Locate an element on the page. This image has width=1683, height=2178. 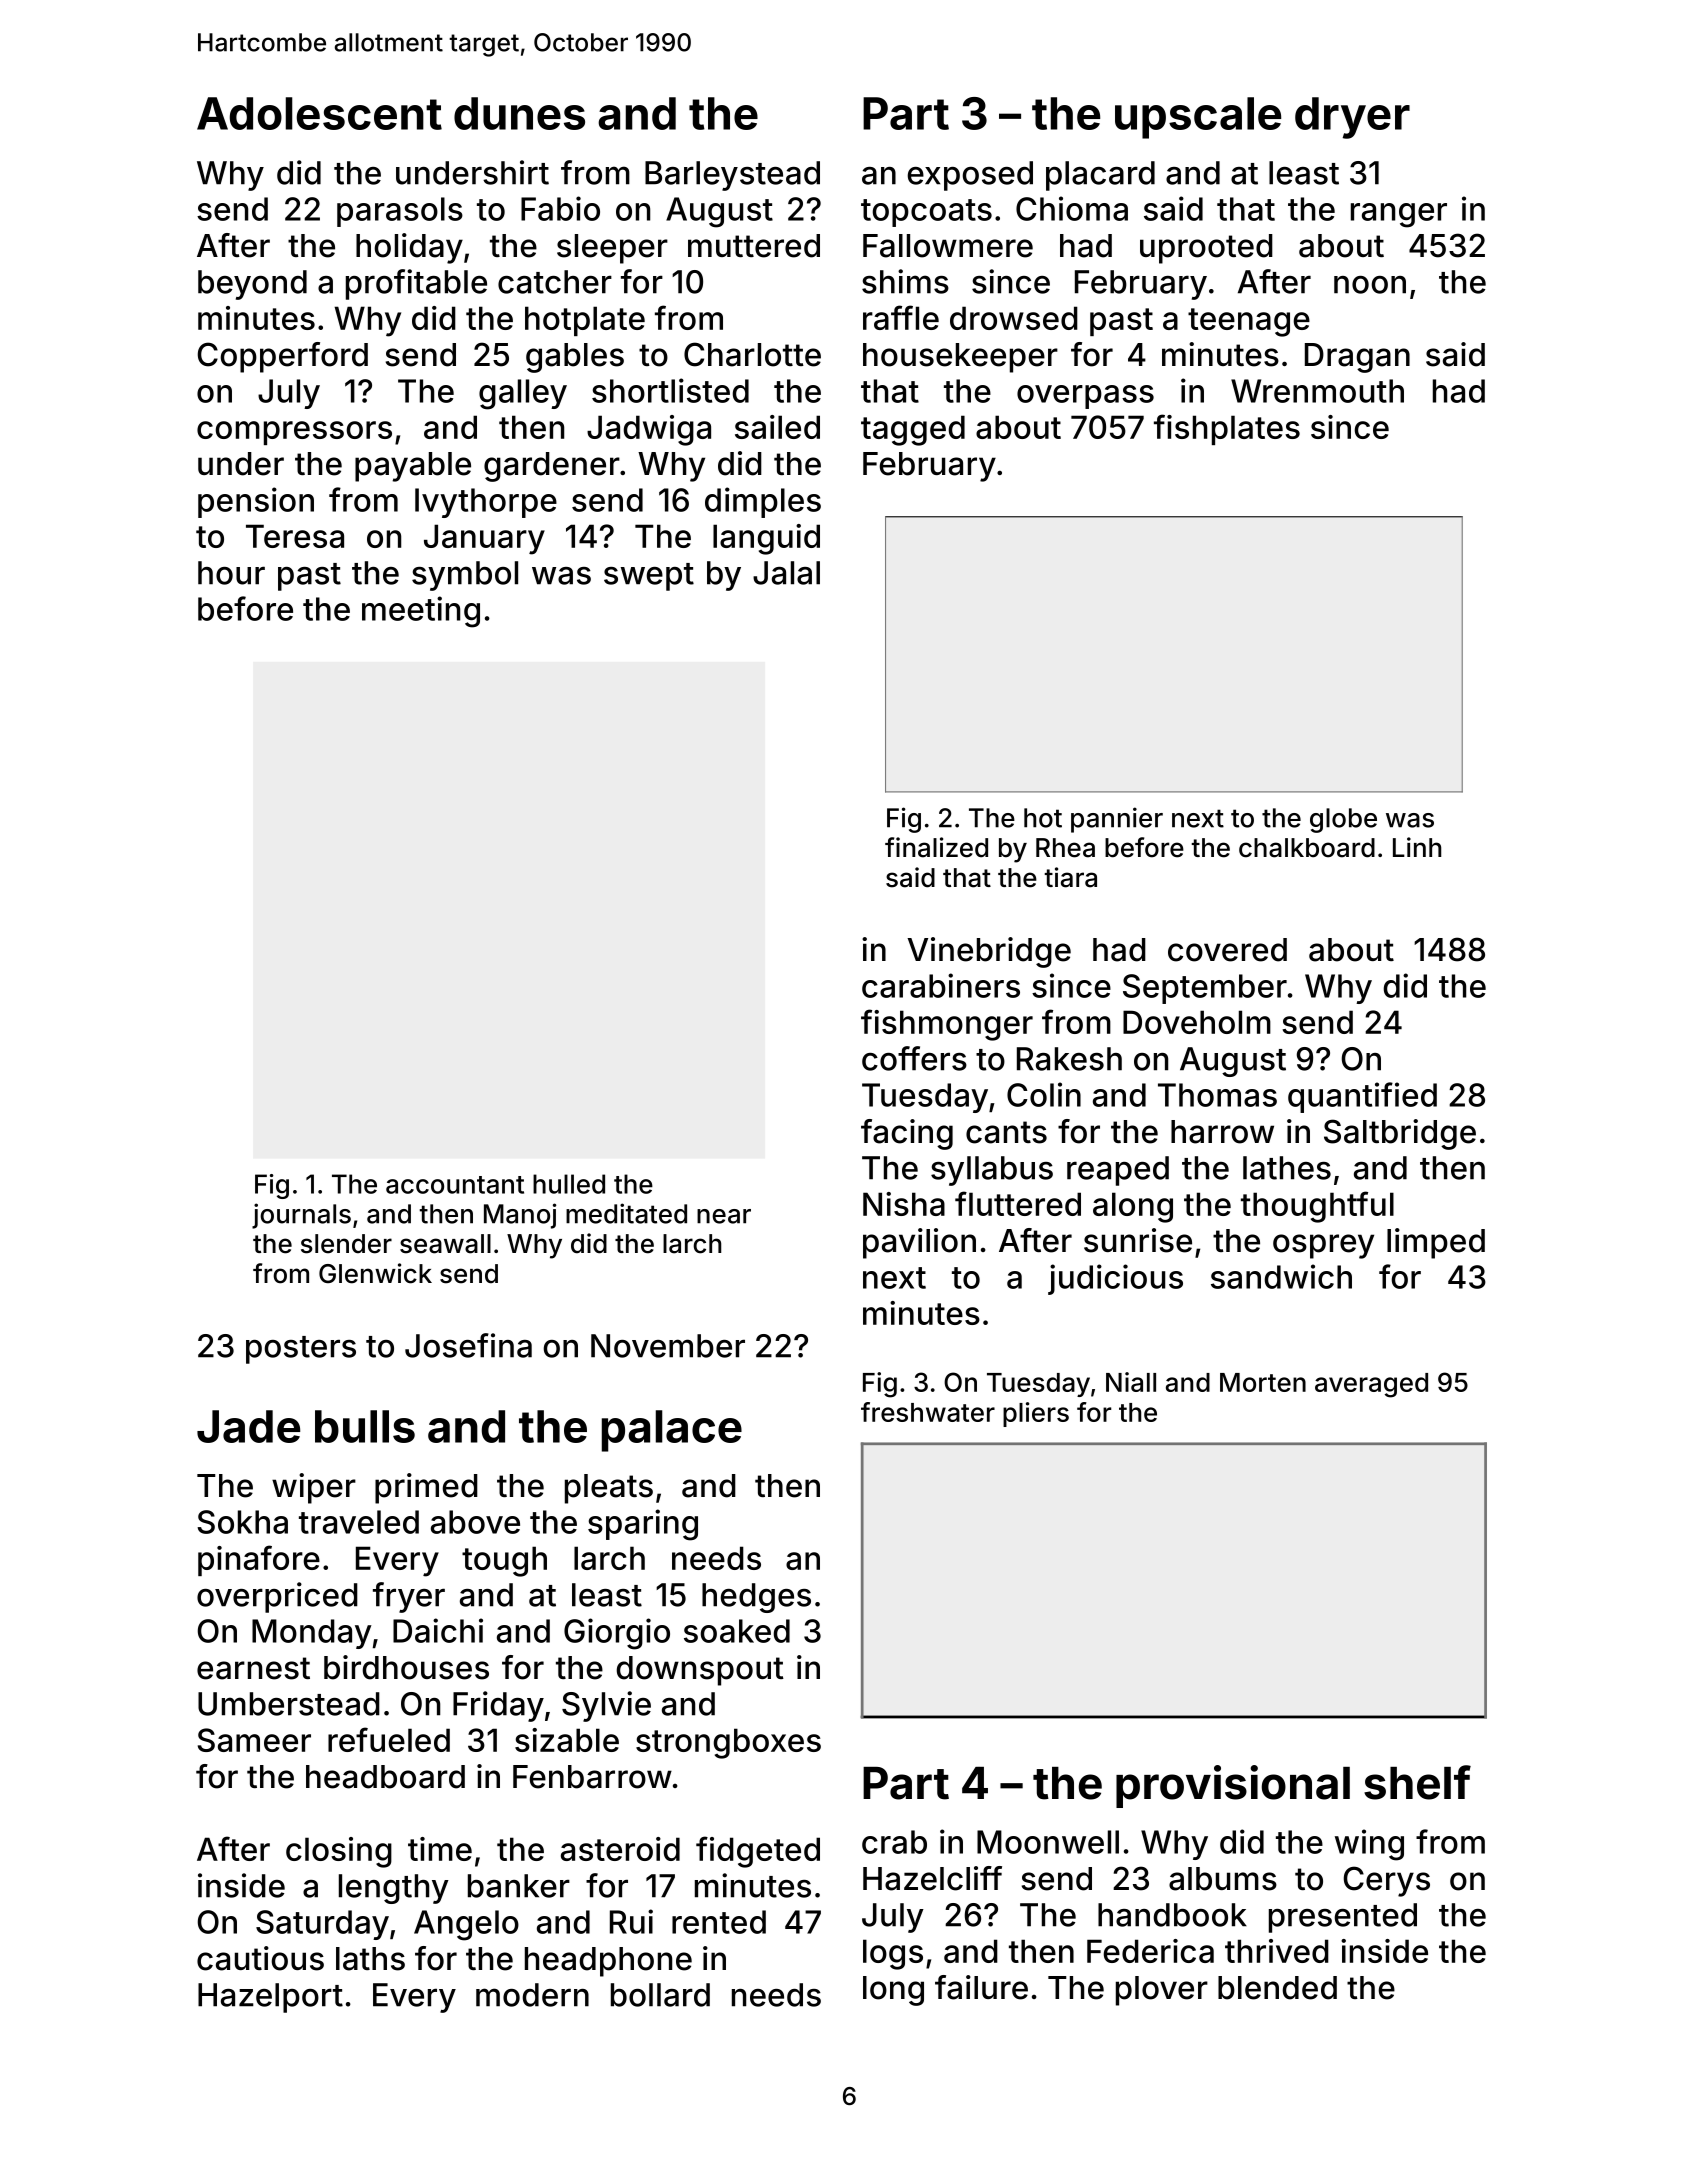
exposed is located at coordinates (970, 176).
